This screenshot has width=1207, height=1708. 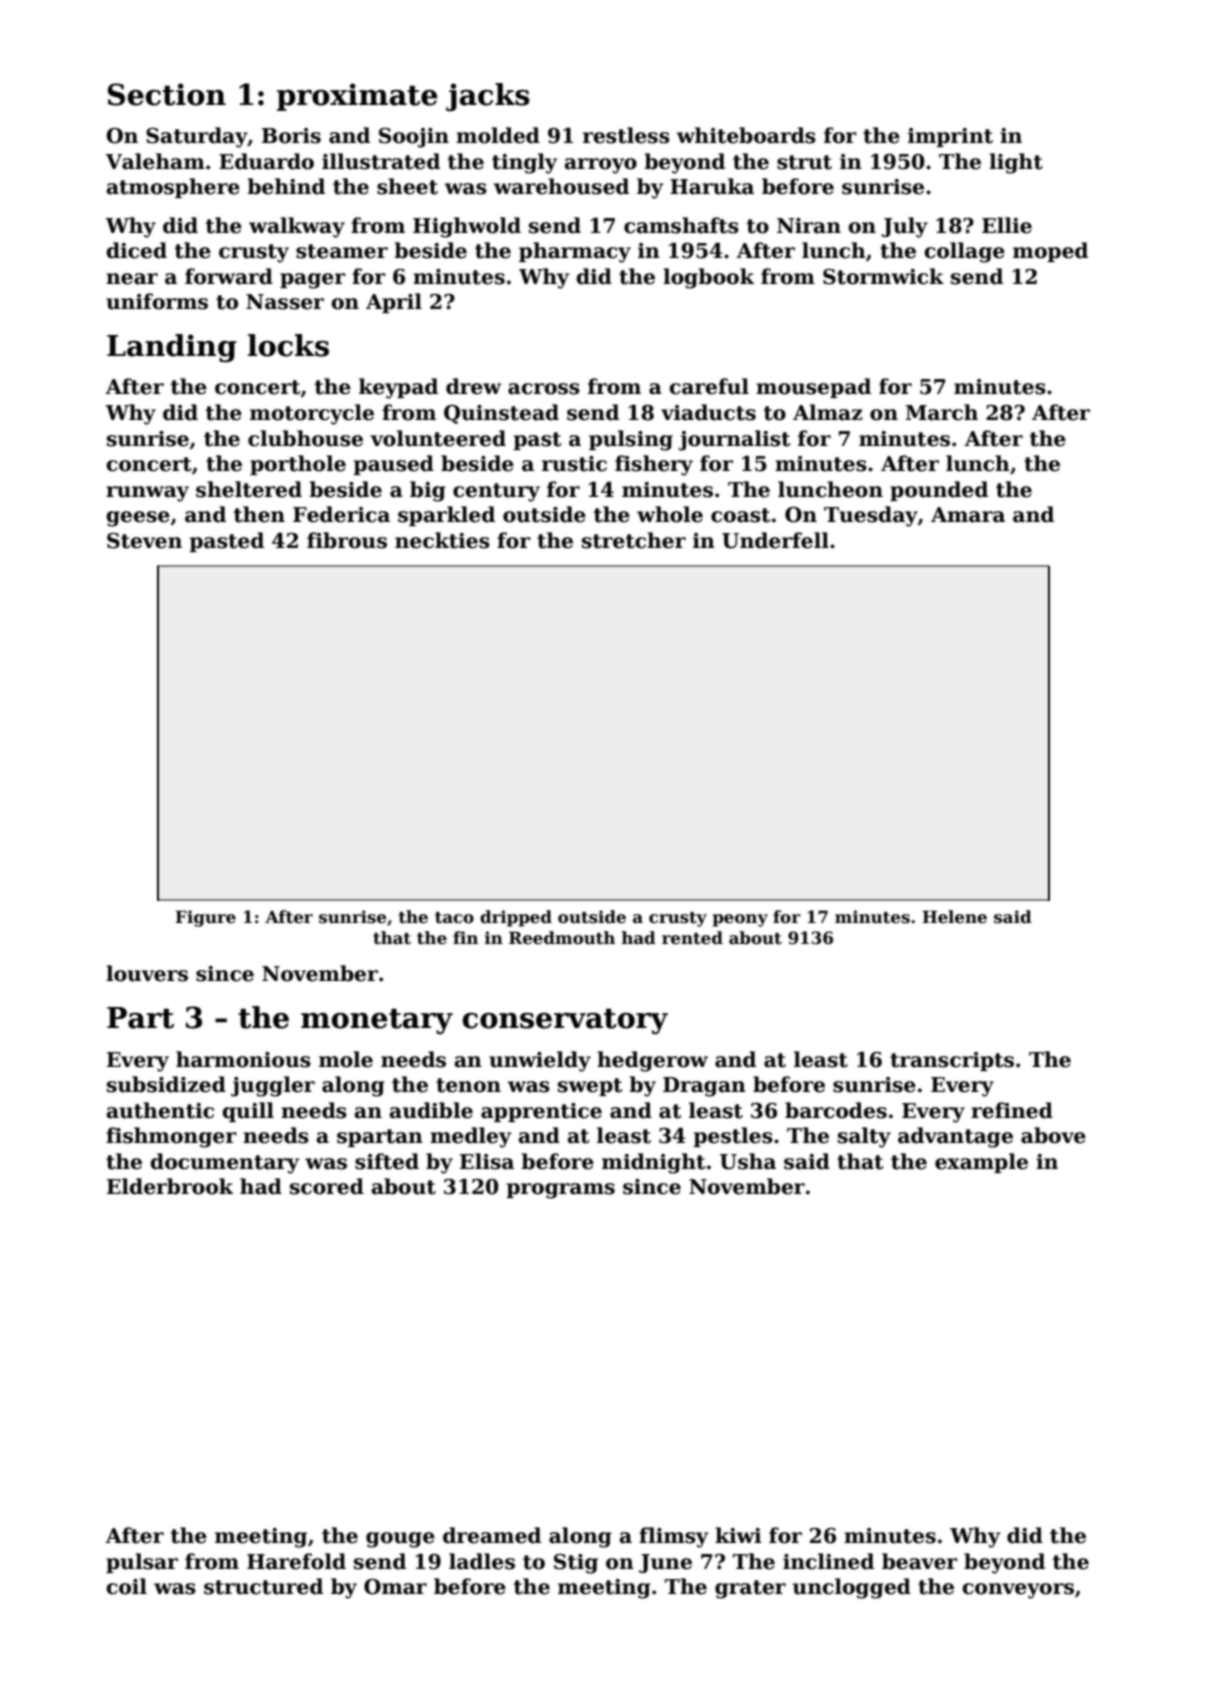 What do you see at coordinates (482, 1561) in the screenshot?
I see `ladles` at bounding box center [482, 1561].
